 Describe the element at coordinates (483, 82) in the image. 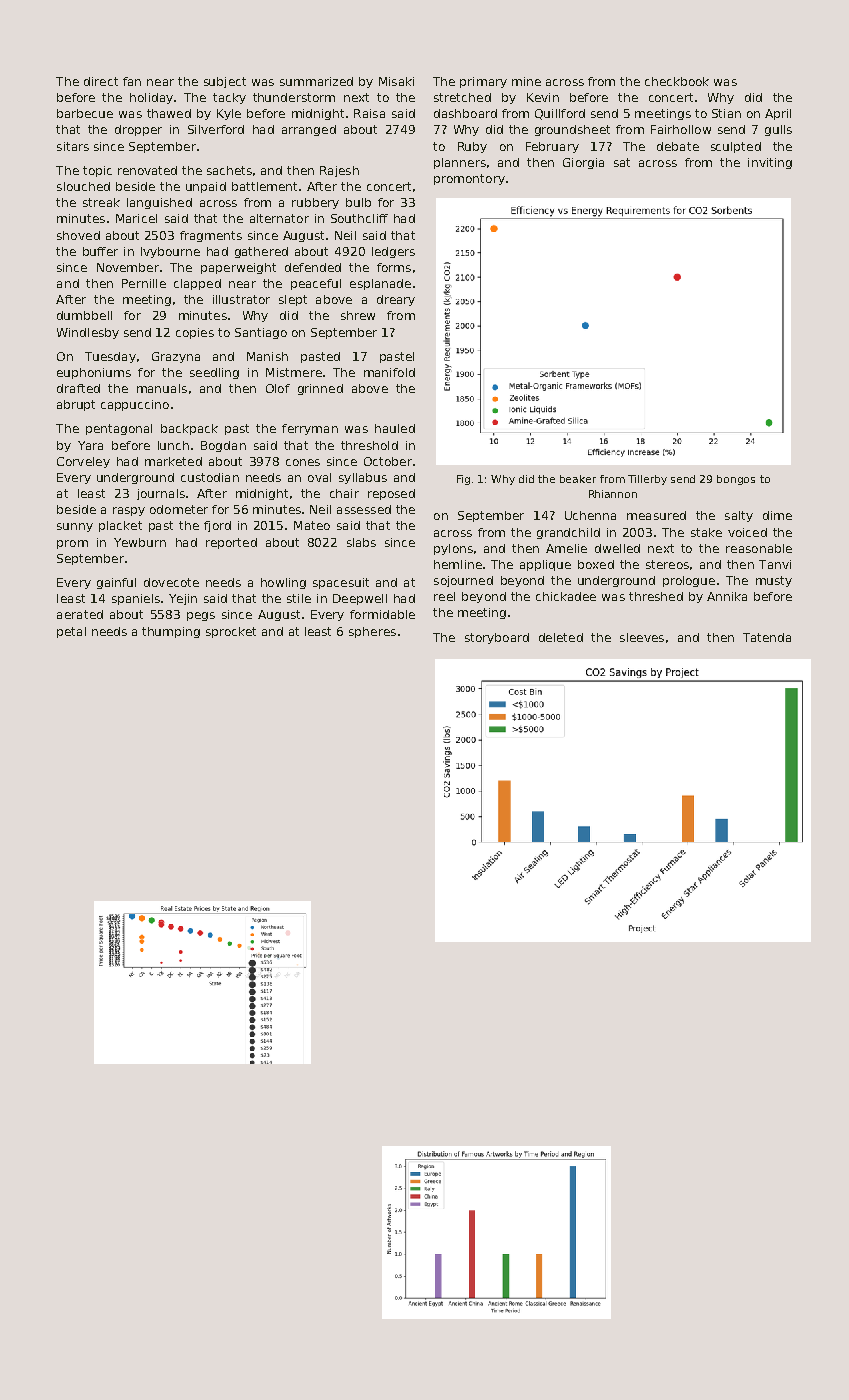

I see `primary` at that location.
